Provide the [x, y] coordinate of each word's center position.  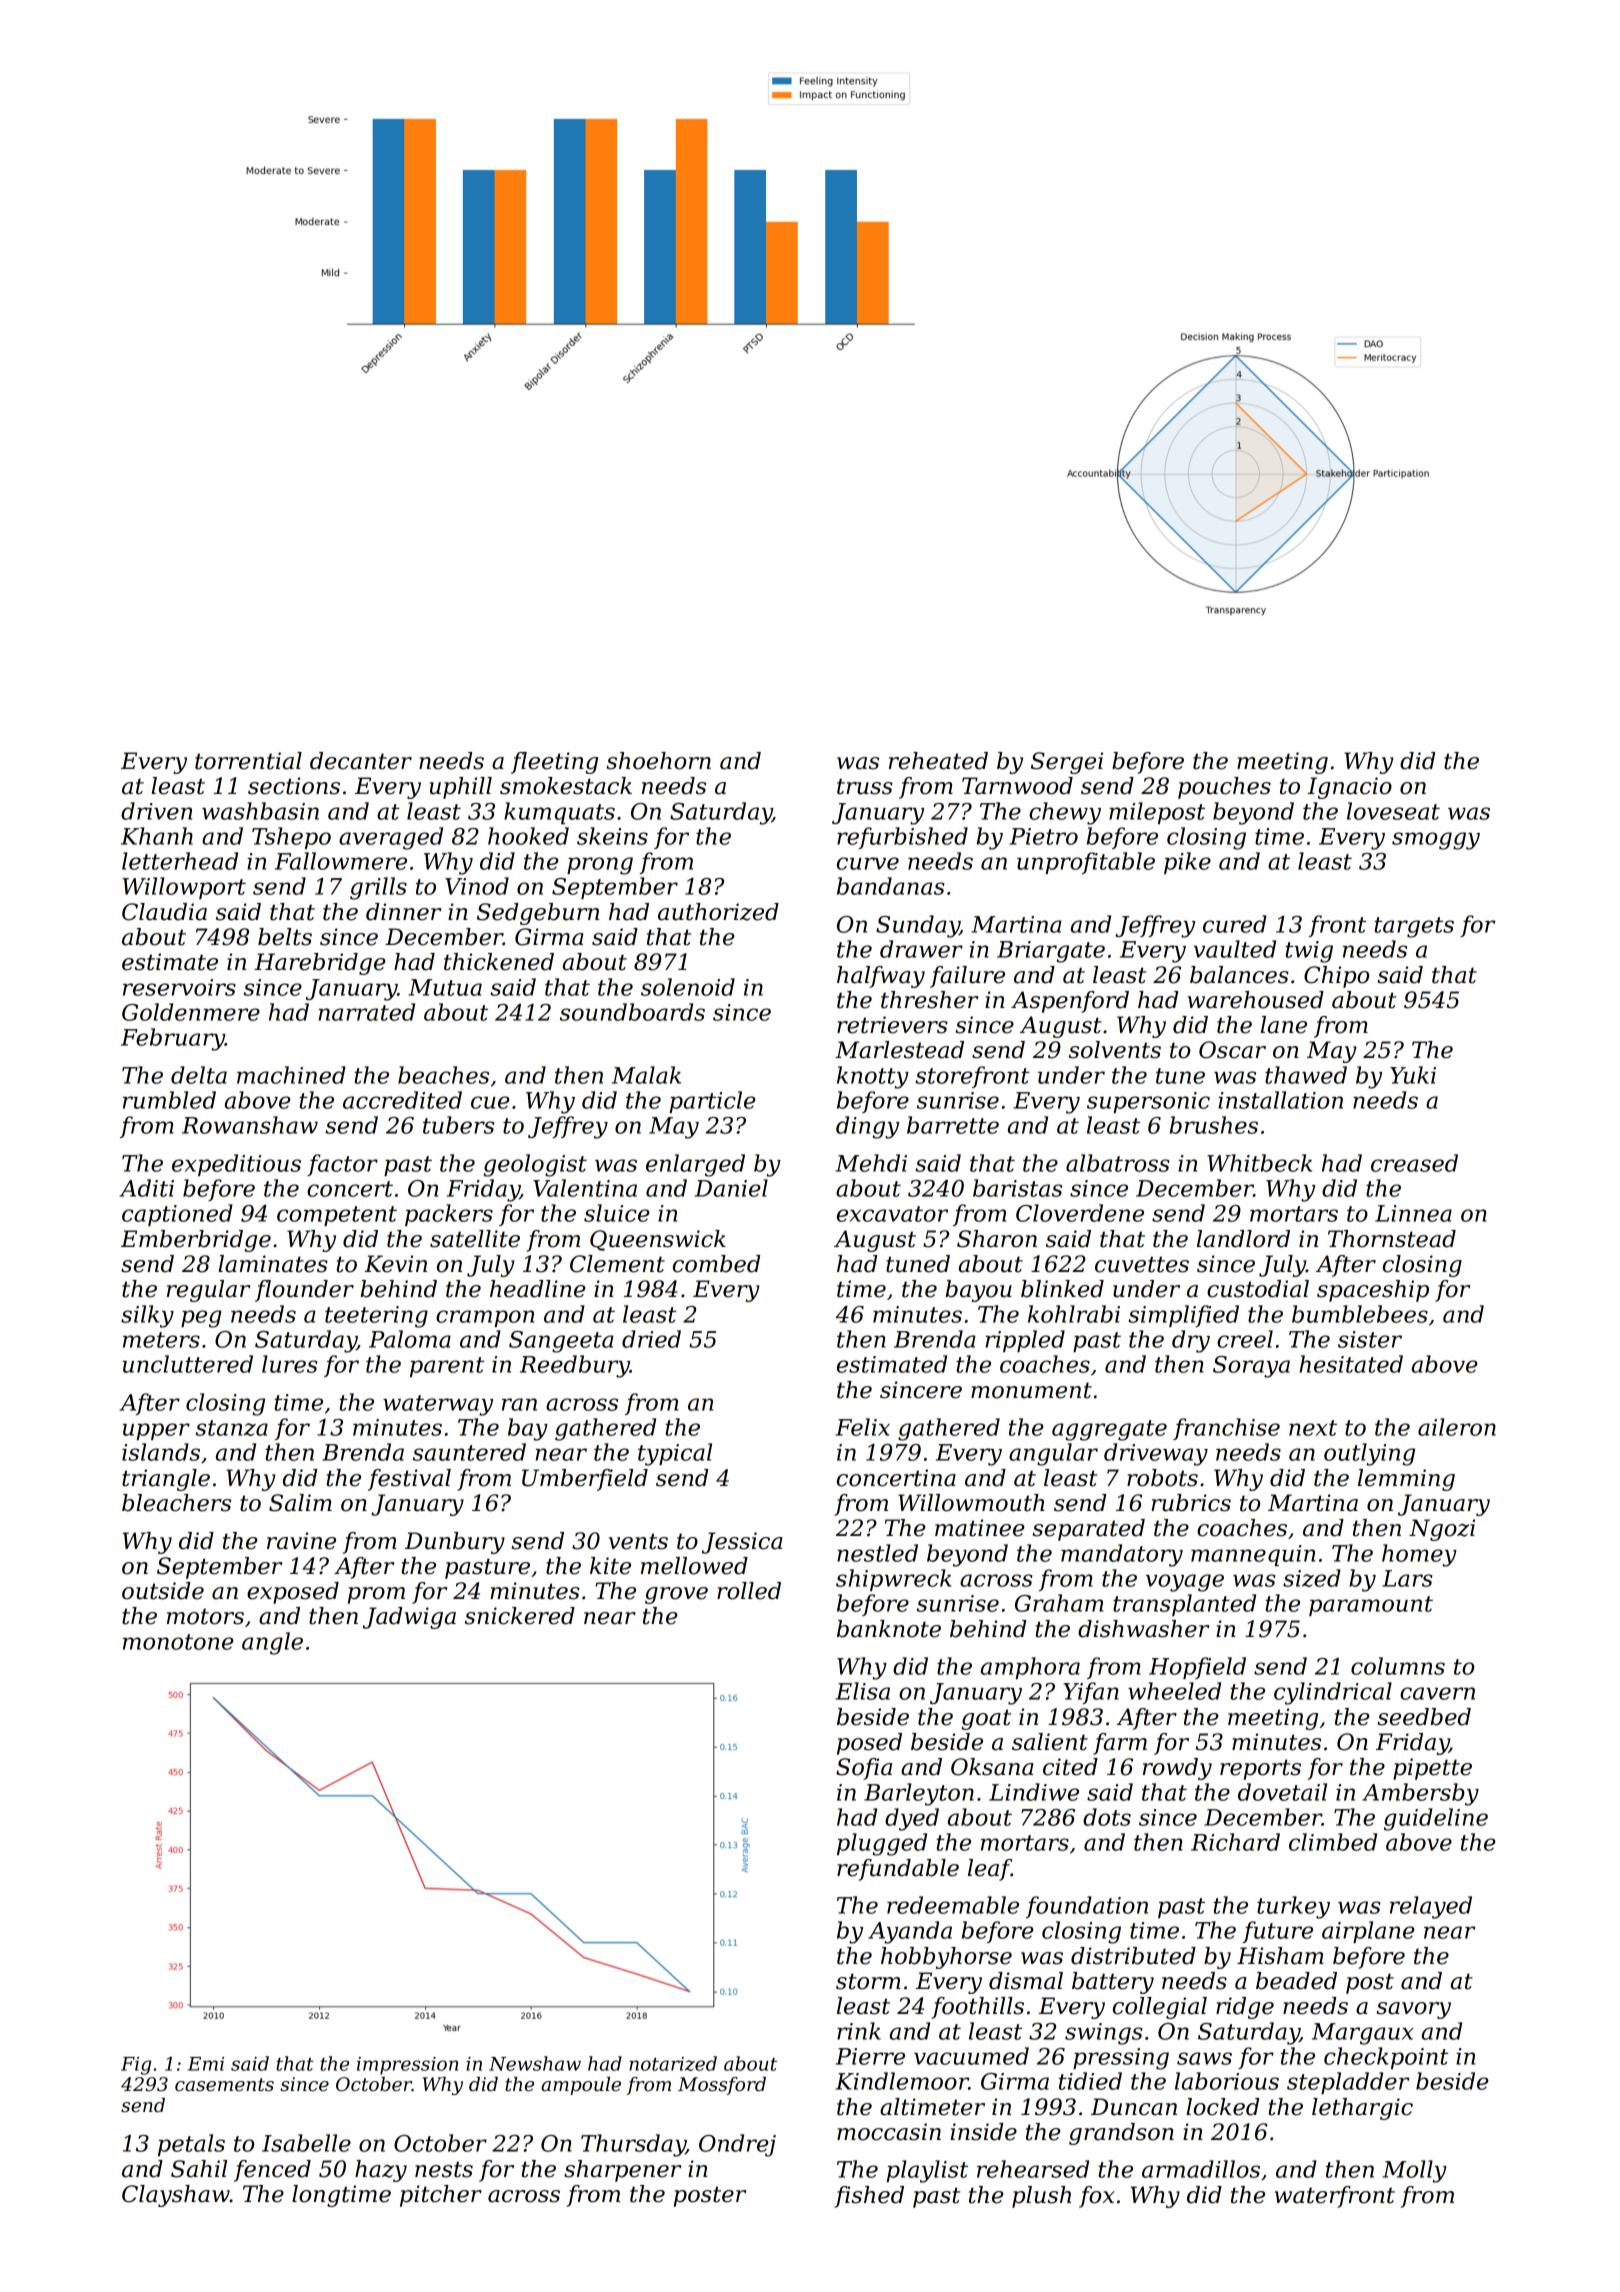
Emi [206, 2064]
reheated [938, 761]
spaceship [1373, 1291]
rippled [1025, 1341]
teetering [376, 1317]
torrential [248, 761]
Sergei [1067, 763]
